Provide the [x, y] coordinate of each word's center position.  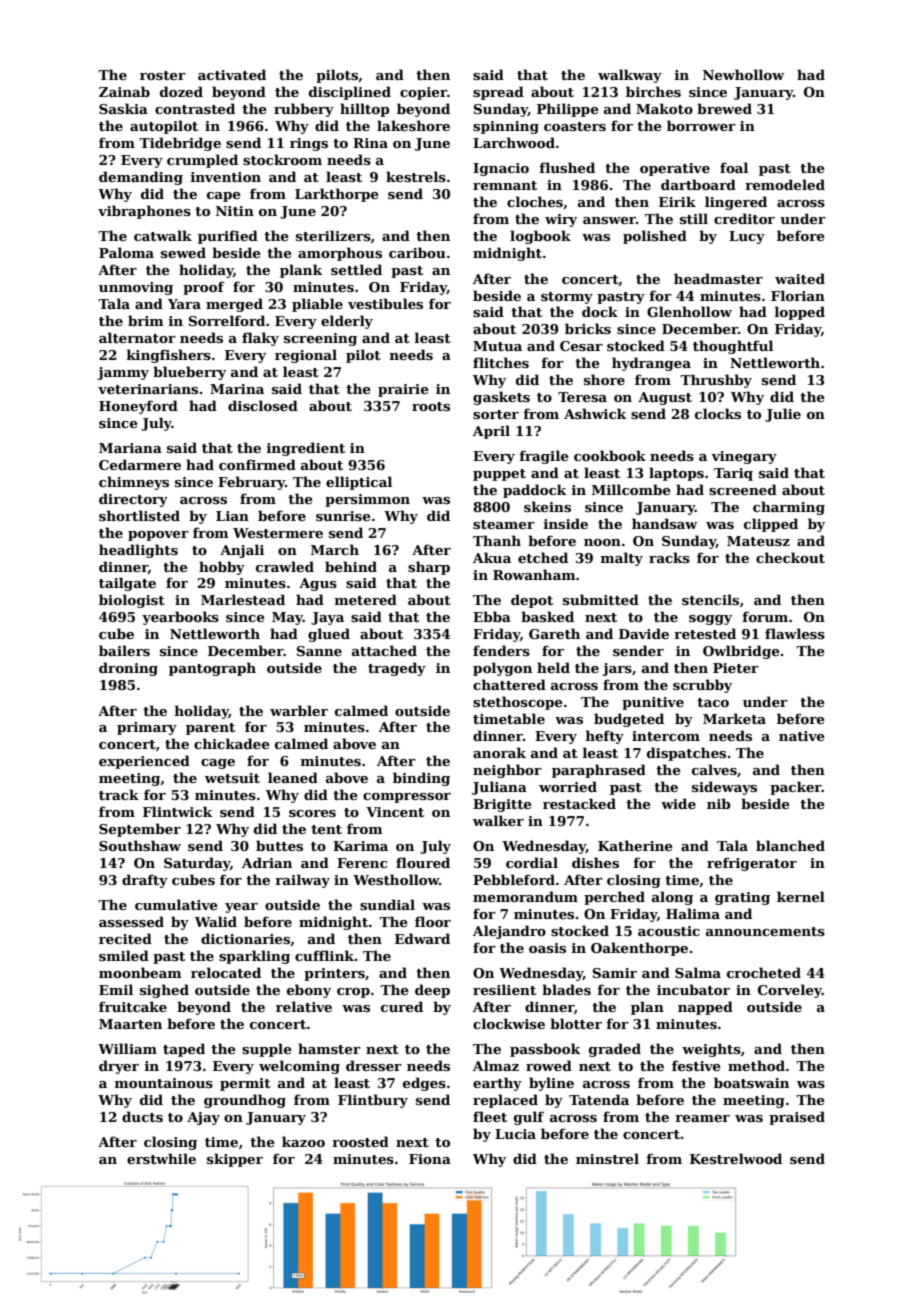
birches [653, 91]
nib [719, 803]
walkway [630, 76]
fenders [501, 650]
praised [797, 1118]
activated [232, 74]
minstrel [607, 1158]
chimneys [134, 483]
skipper [235, 1160]
